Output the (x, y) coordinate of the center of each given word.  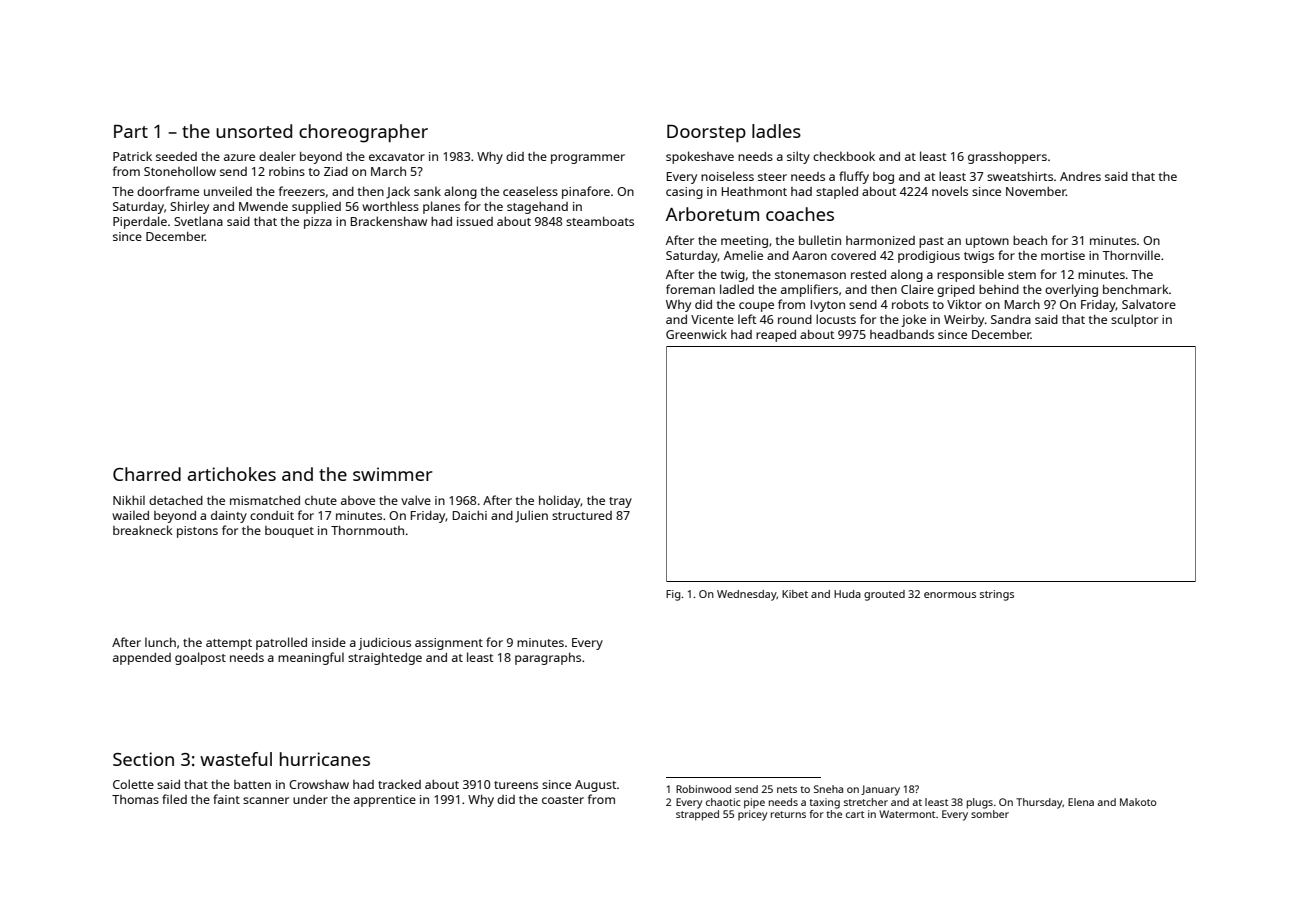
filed (174, 799)
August (596, 786)
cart (855, 814)
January (880, 790)
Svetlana (198, 221)
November (1036, 191)
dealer (277, 156)
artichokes (232, 474)
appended (142, 659)
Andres (1080, 176)
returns (788, 814)
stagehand (537, 208)
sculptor (1134, 320)
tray (620, 502)
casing (684, 193)
